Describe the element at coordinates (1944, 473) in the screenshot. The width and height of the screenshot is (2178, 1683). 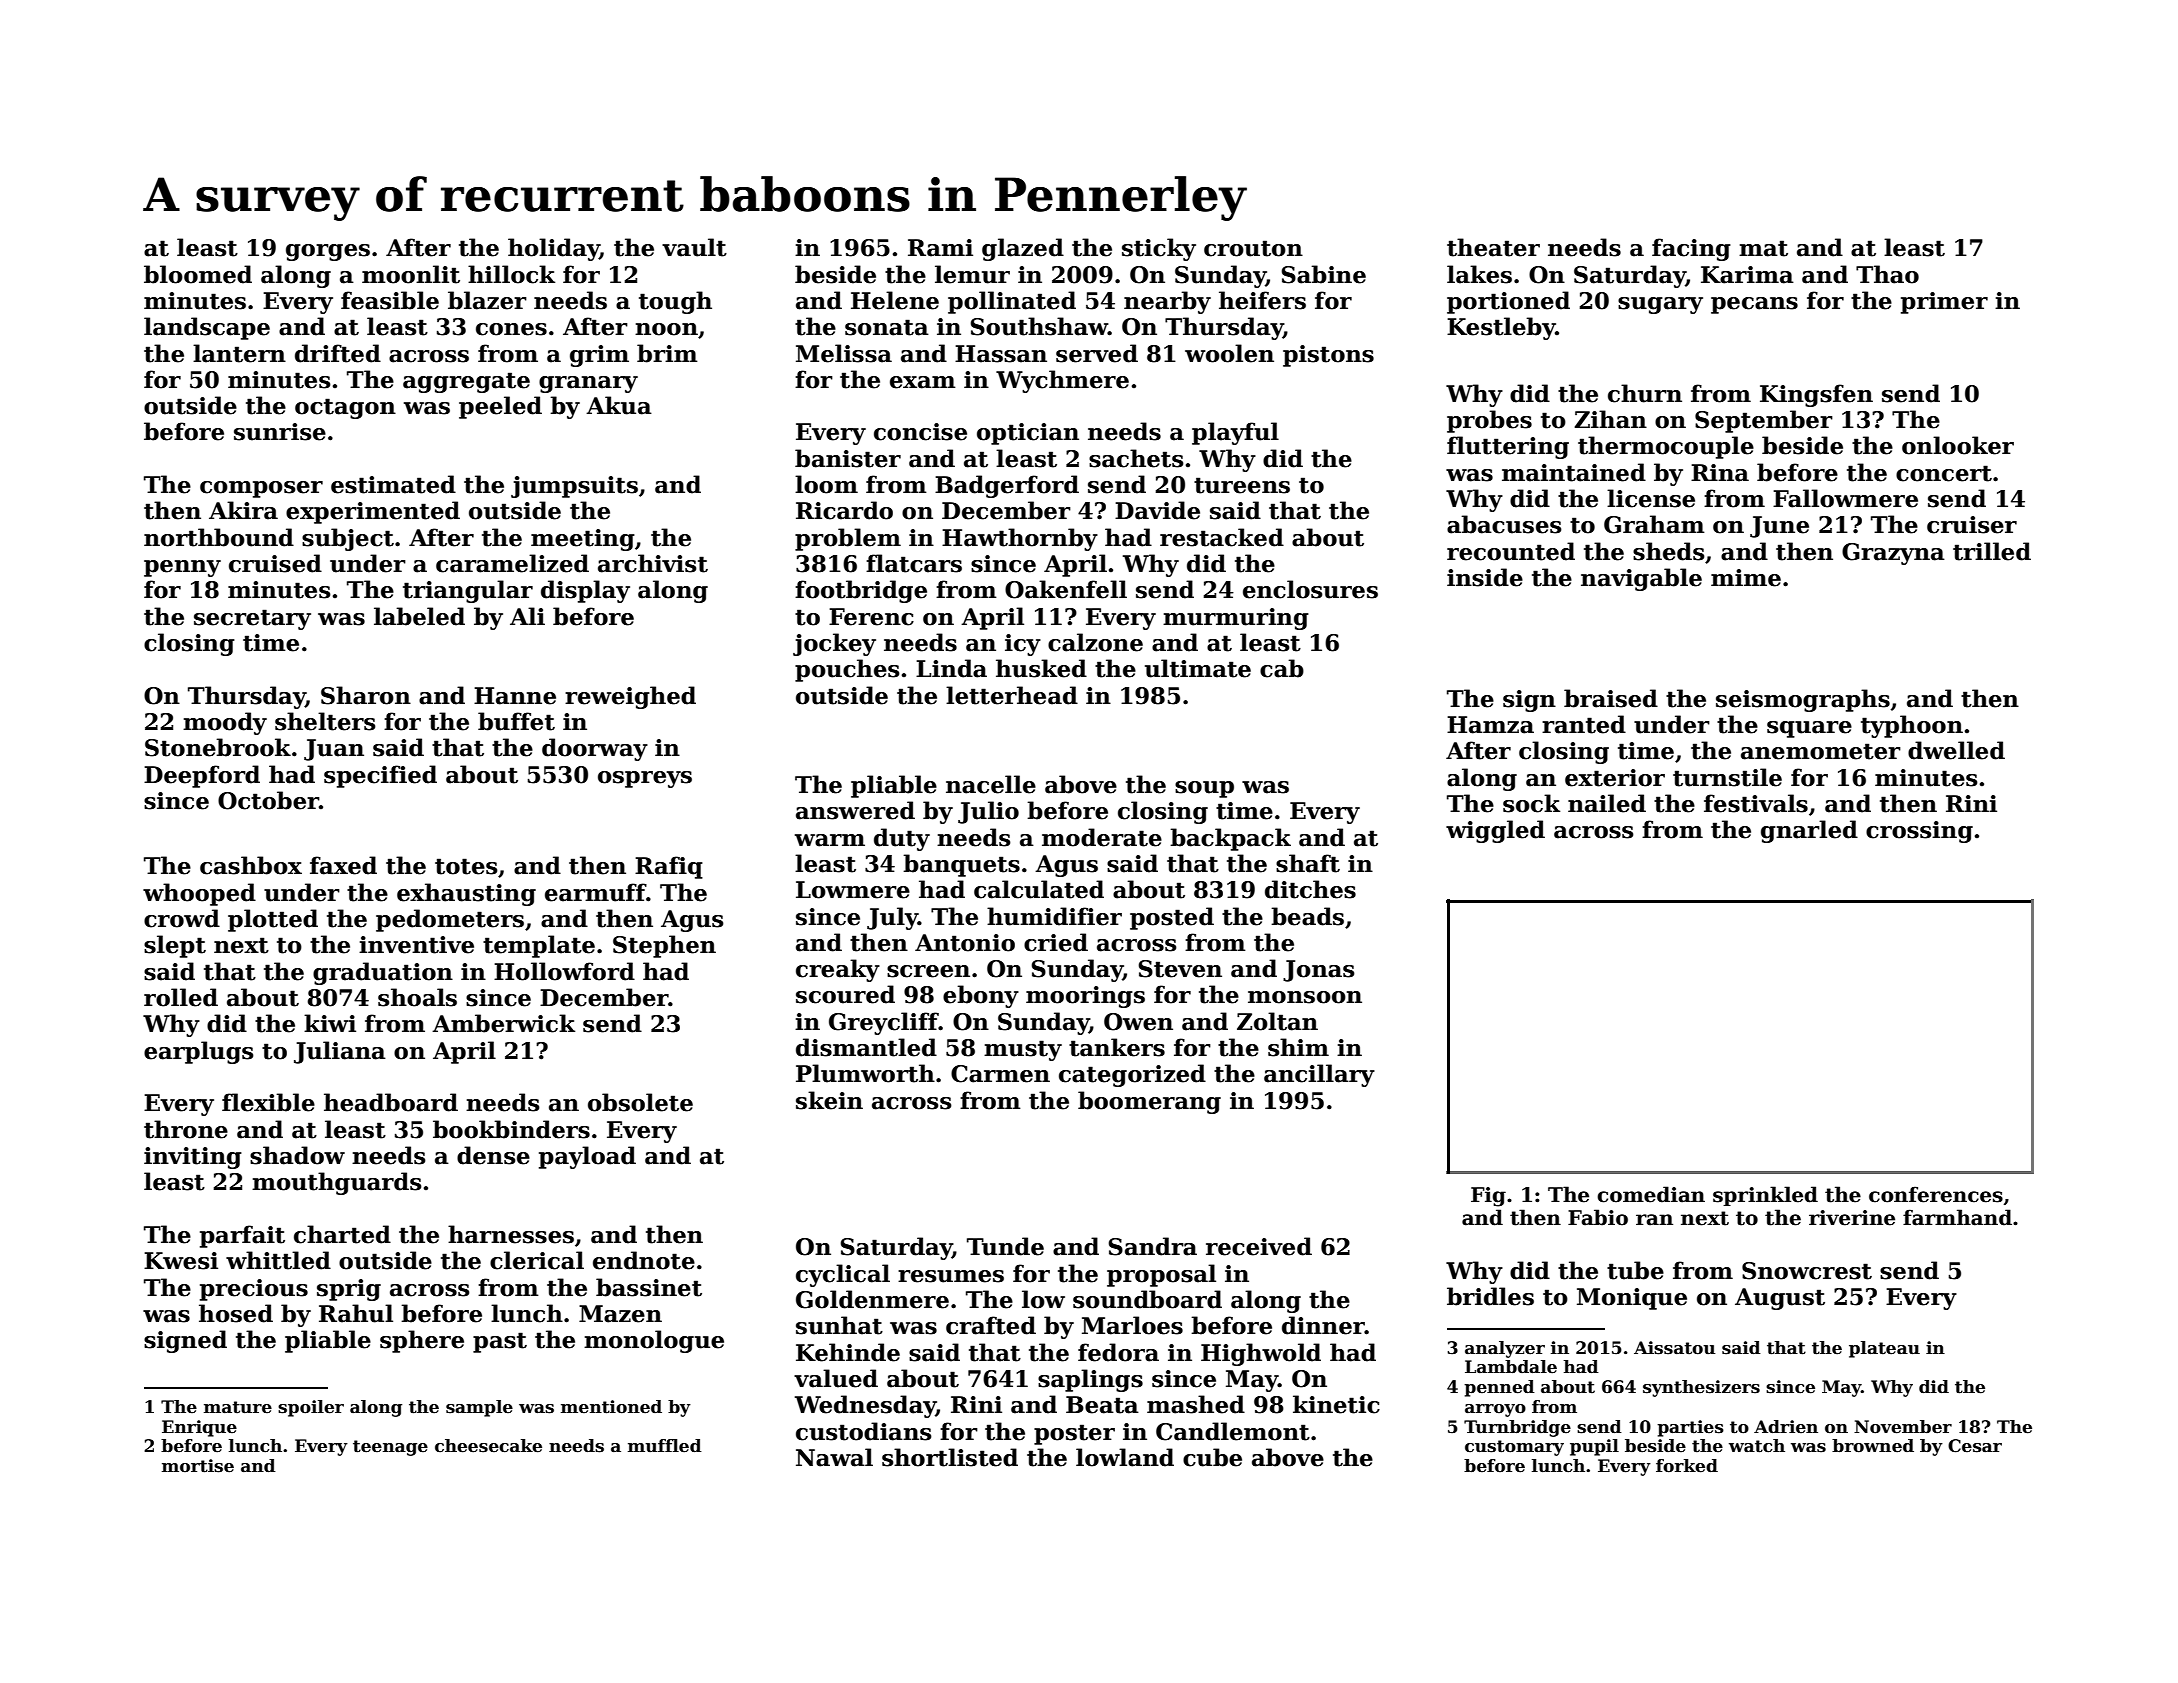
I see `concert` at that location.
